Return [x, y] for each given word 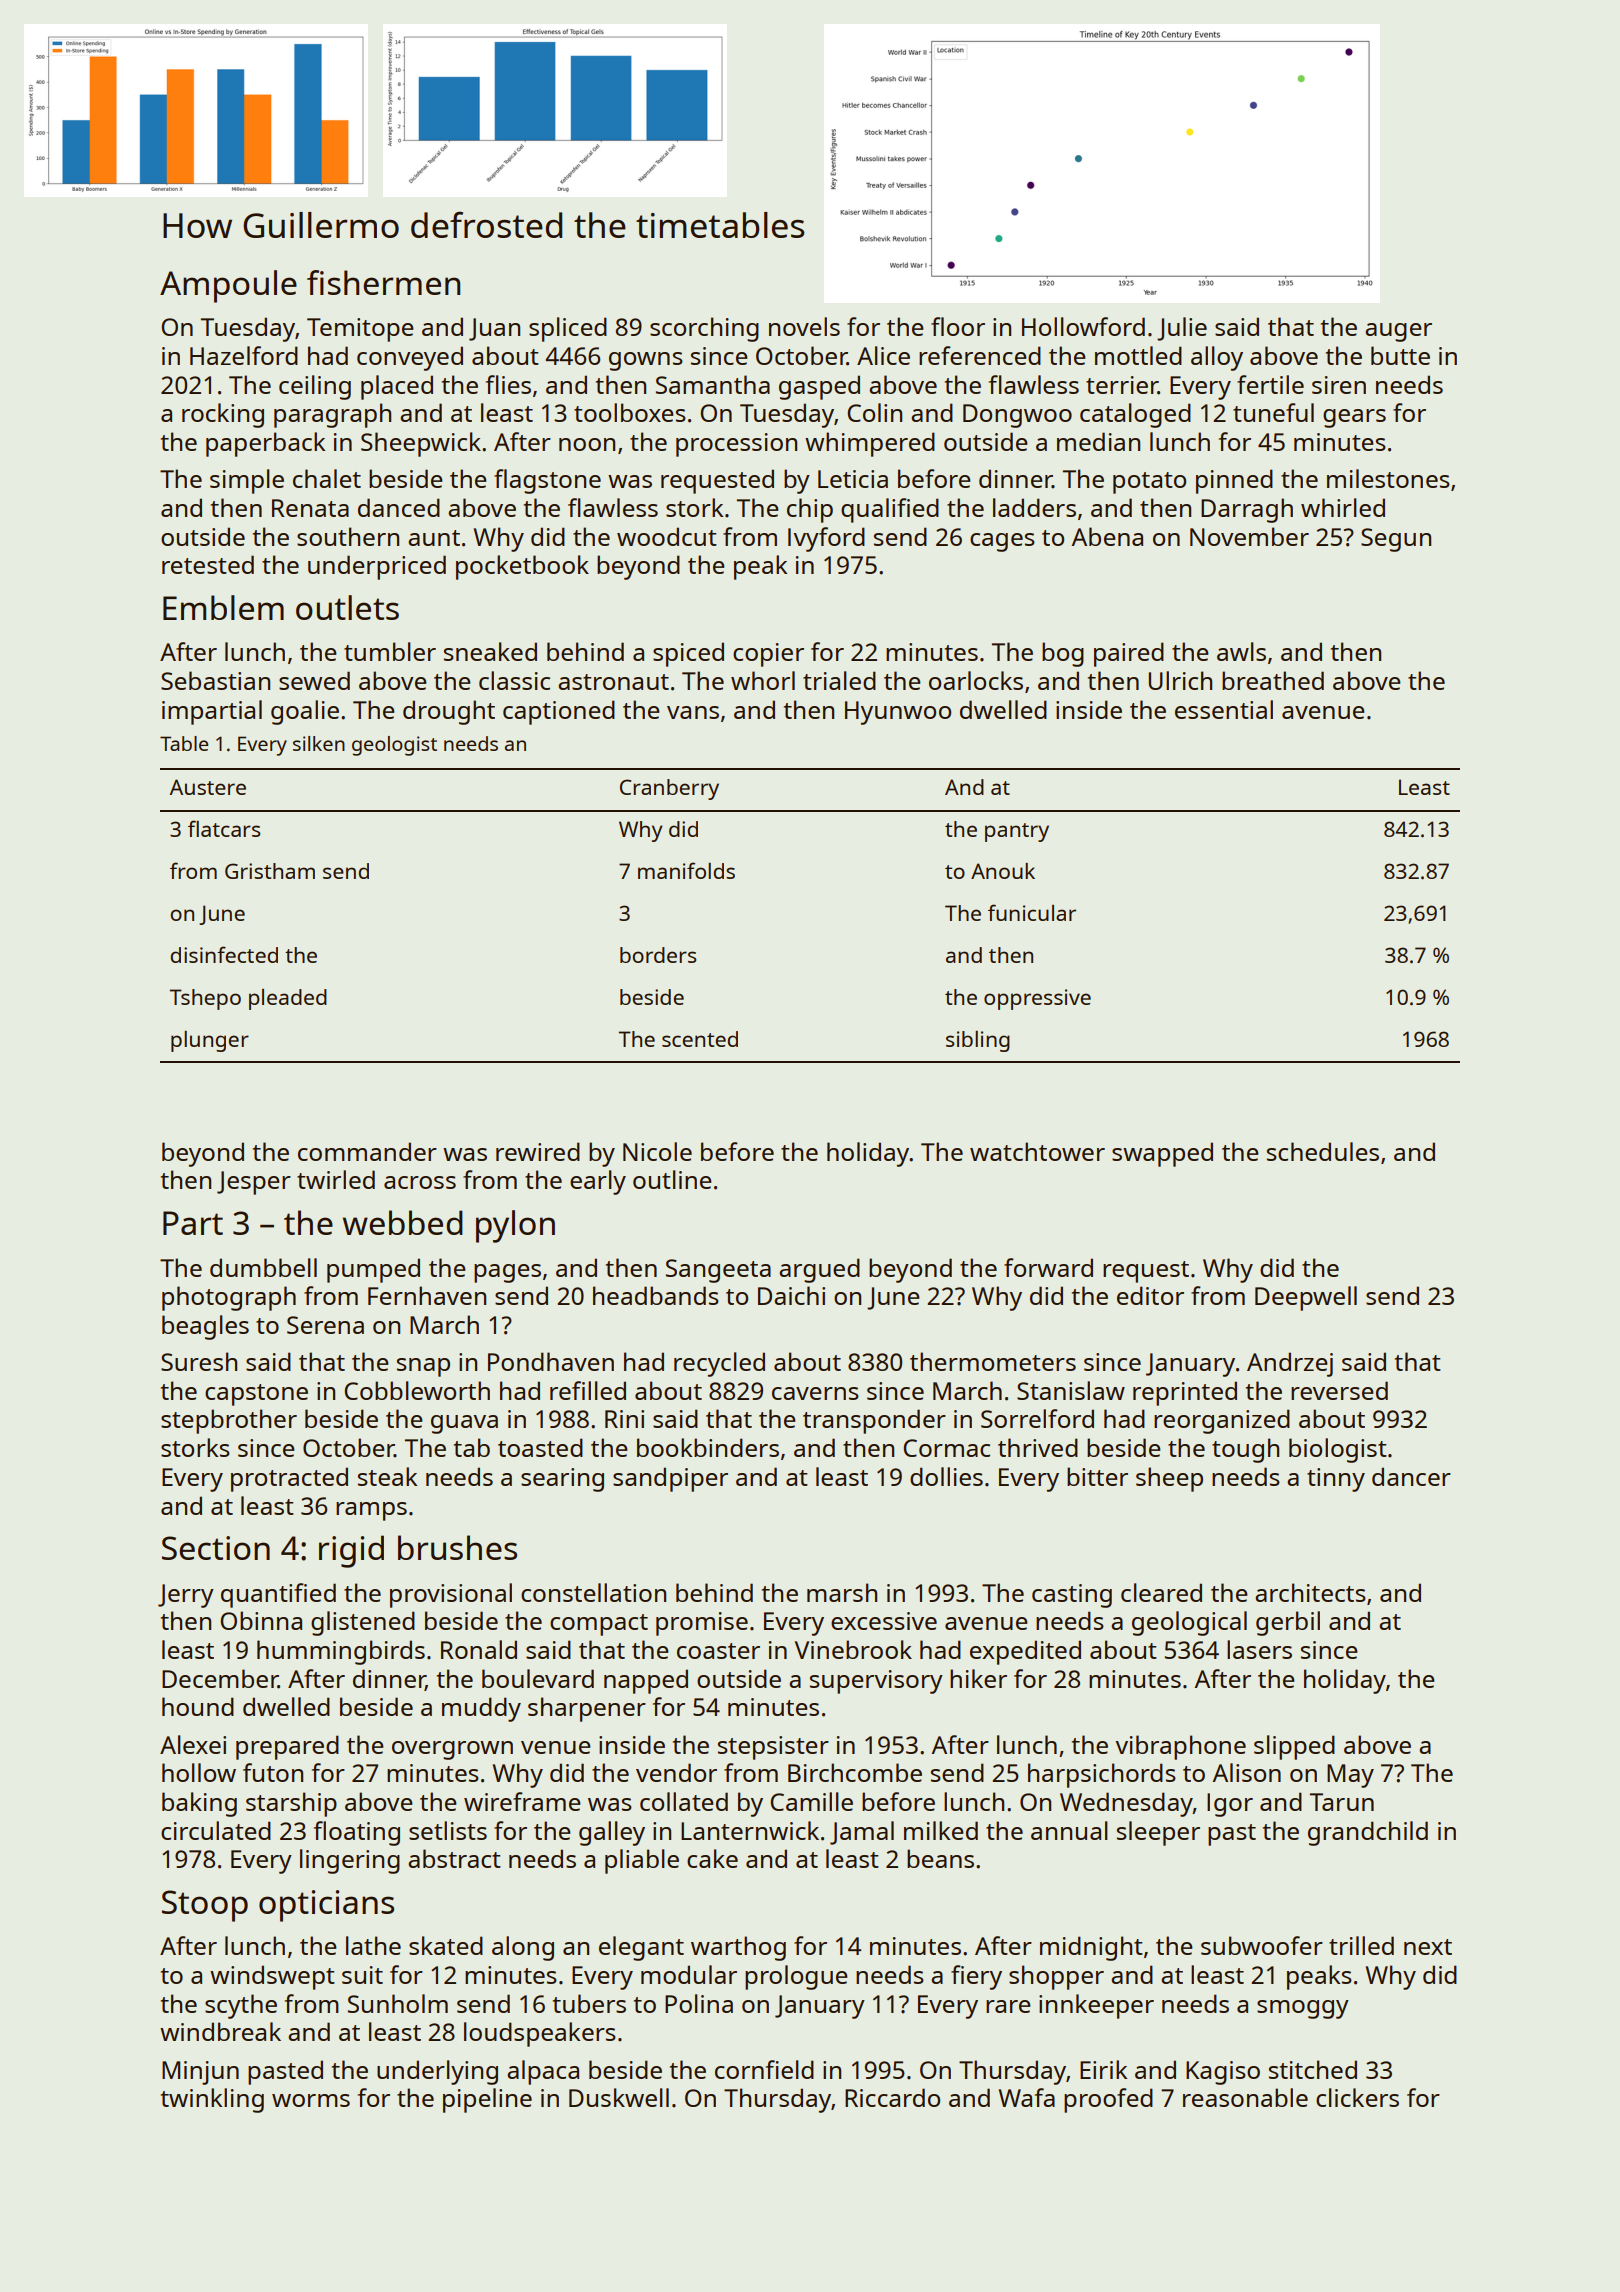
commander [367, 1151]
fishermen [383, 282]
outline [672, 1179]
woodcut [667, 536]
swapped [1162, 1154]
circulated [216, 1830]
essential [1224, 709]
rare [1008, 2006]
